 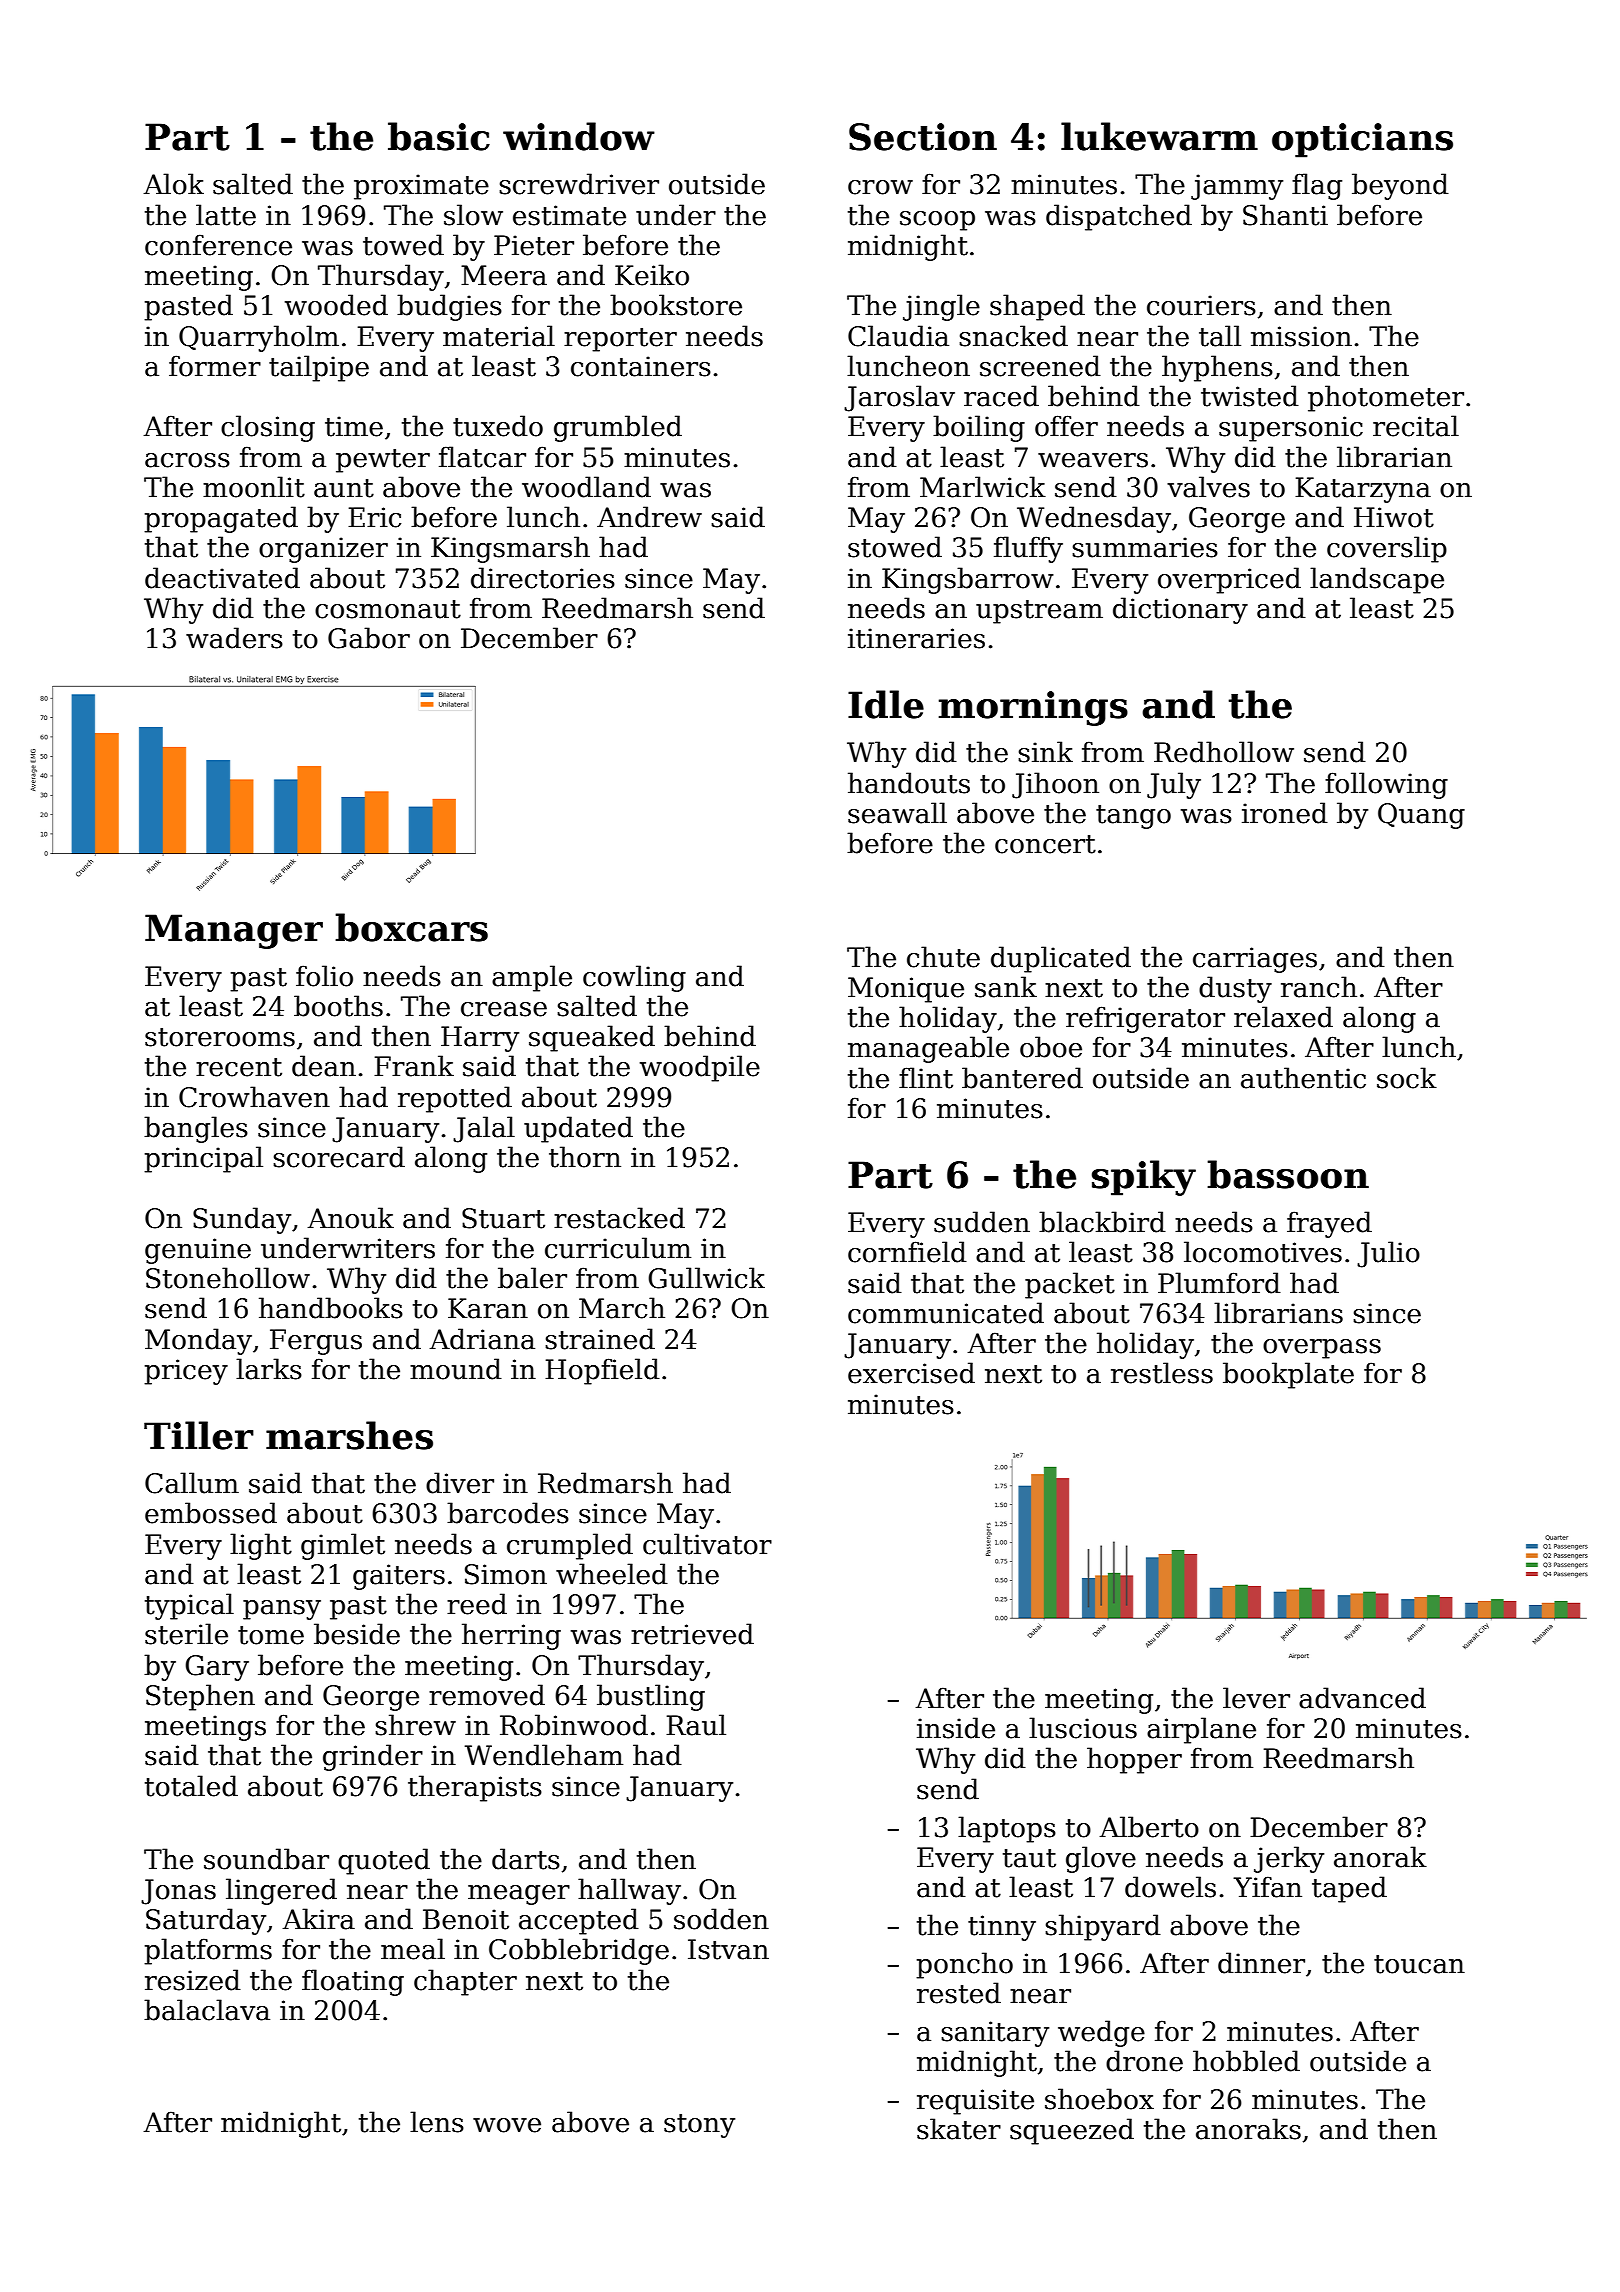 I want to click on slow, so click(x=473, y=215).
